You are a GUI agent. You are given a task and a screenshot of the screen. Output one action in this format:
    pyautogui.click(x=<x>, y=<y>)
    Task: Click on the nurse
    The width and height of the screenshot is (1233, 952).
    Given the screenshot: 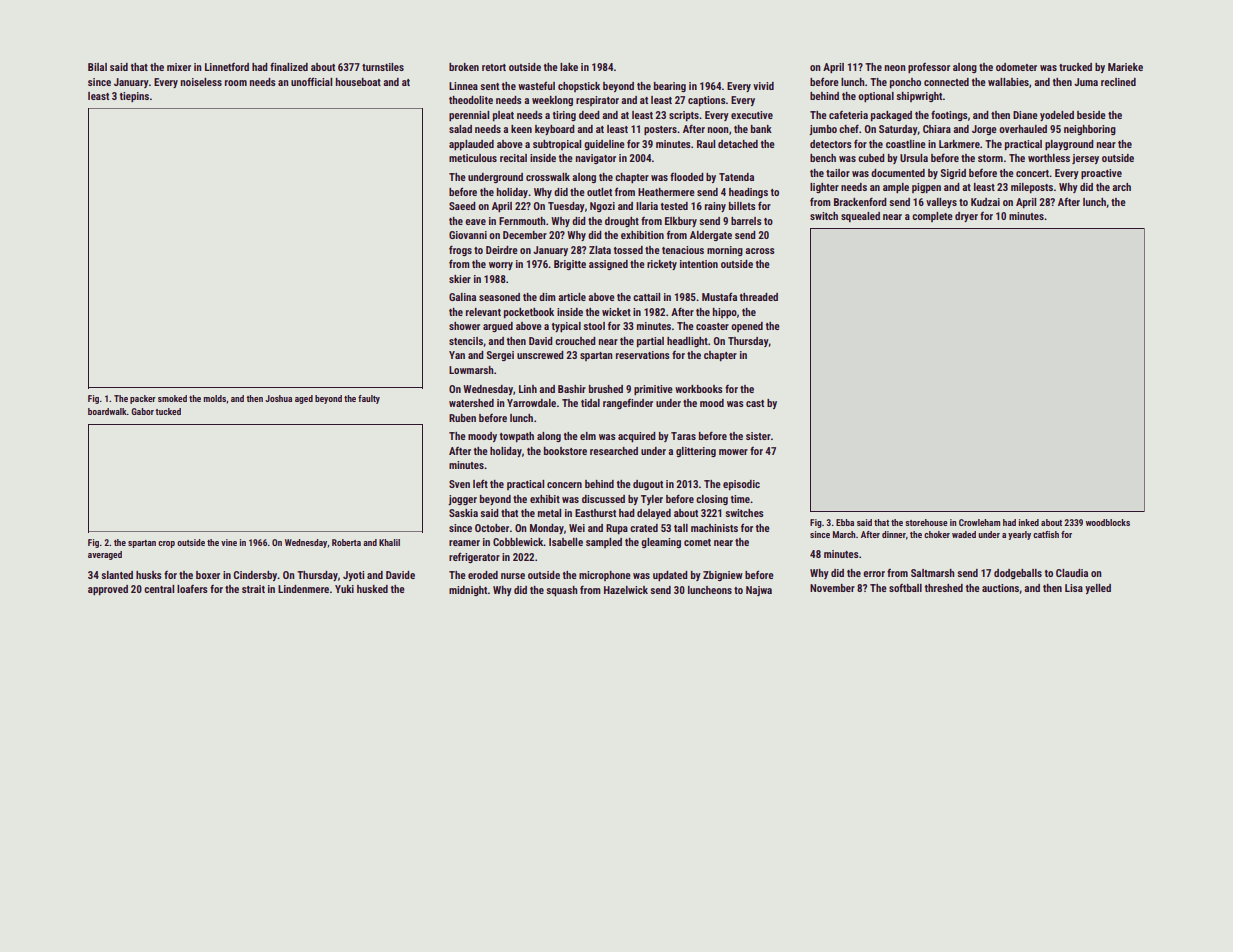 What is the action you would take?
    pyautogui.click(x=513, y=576)
